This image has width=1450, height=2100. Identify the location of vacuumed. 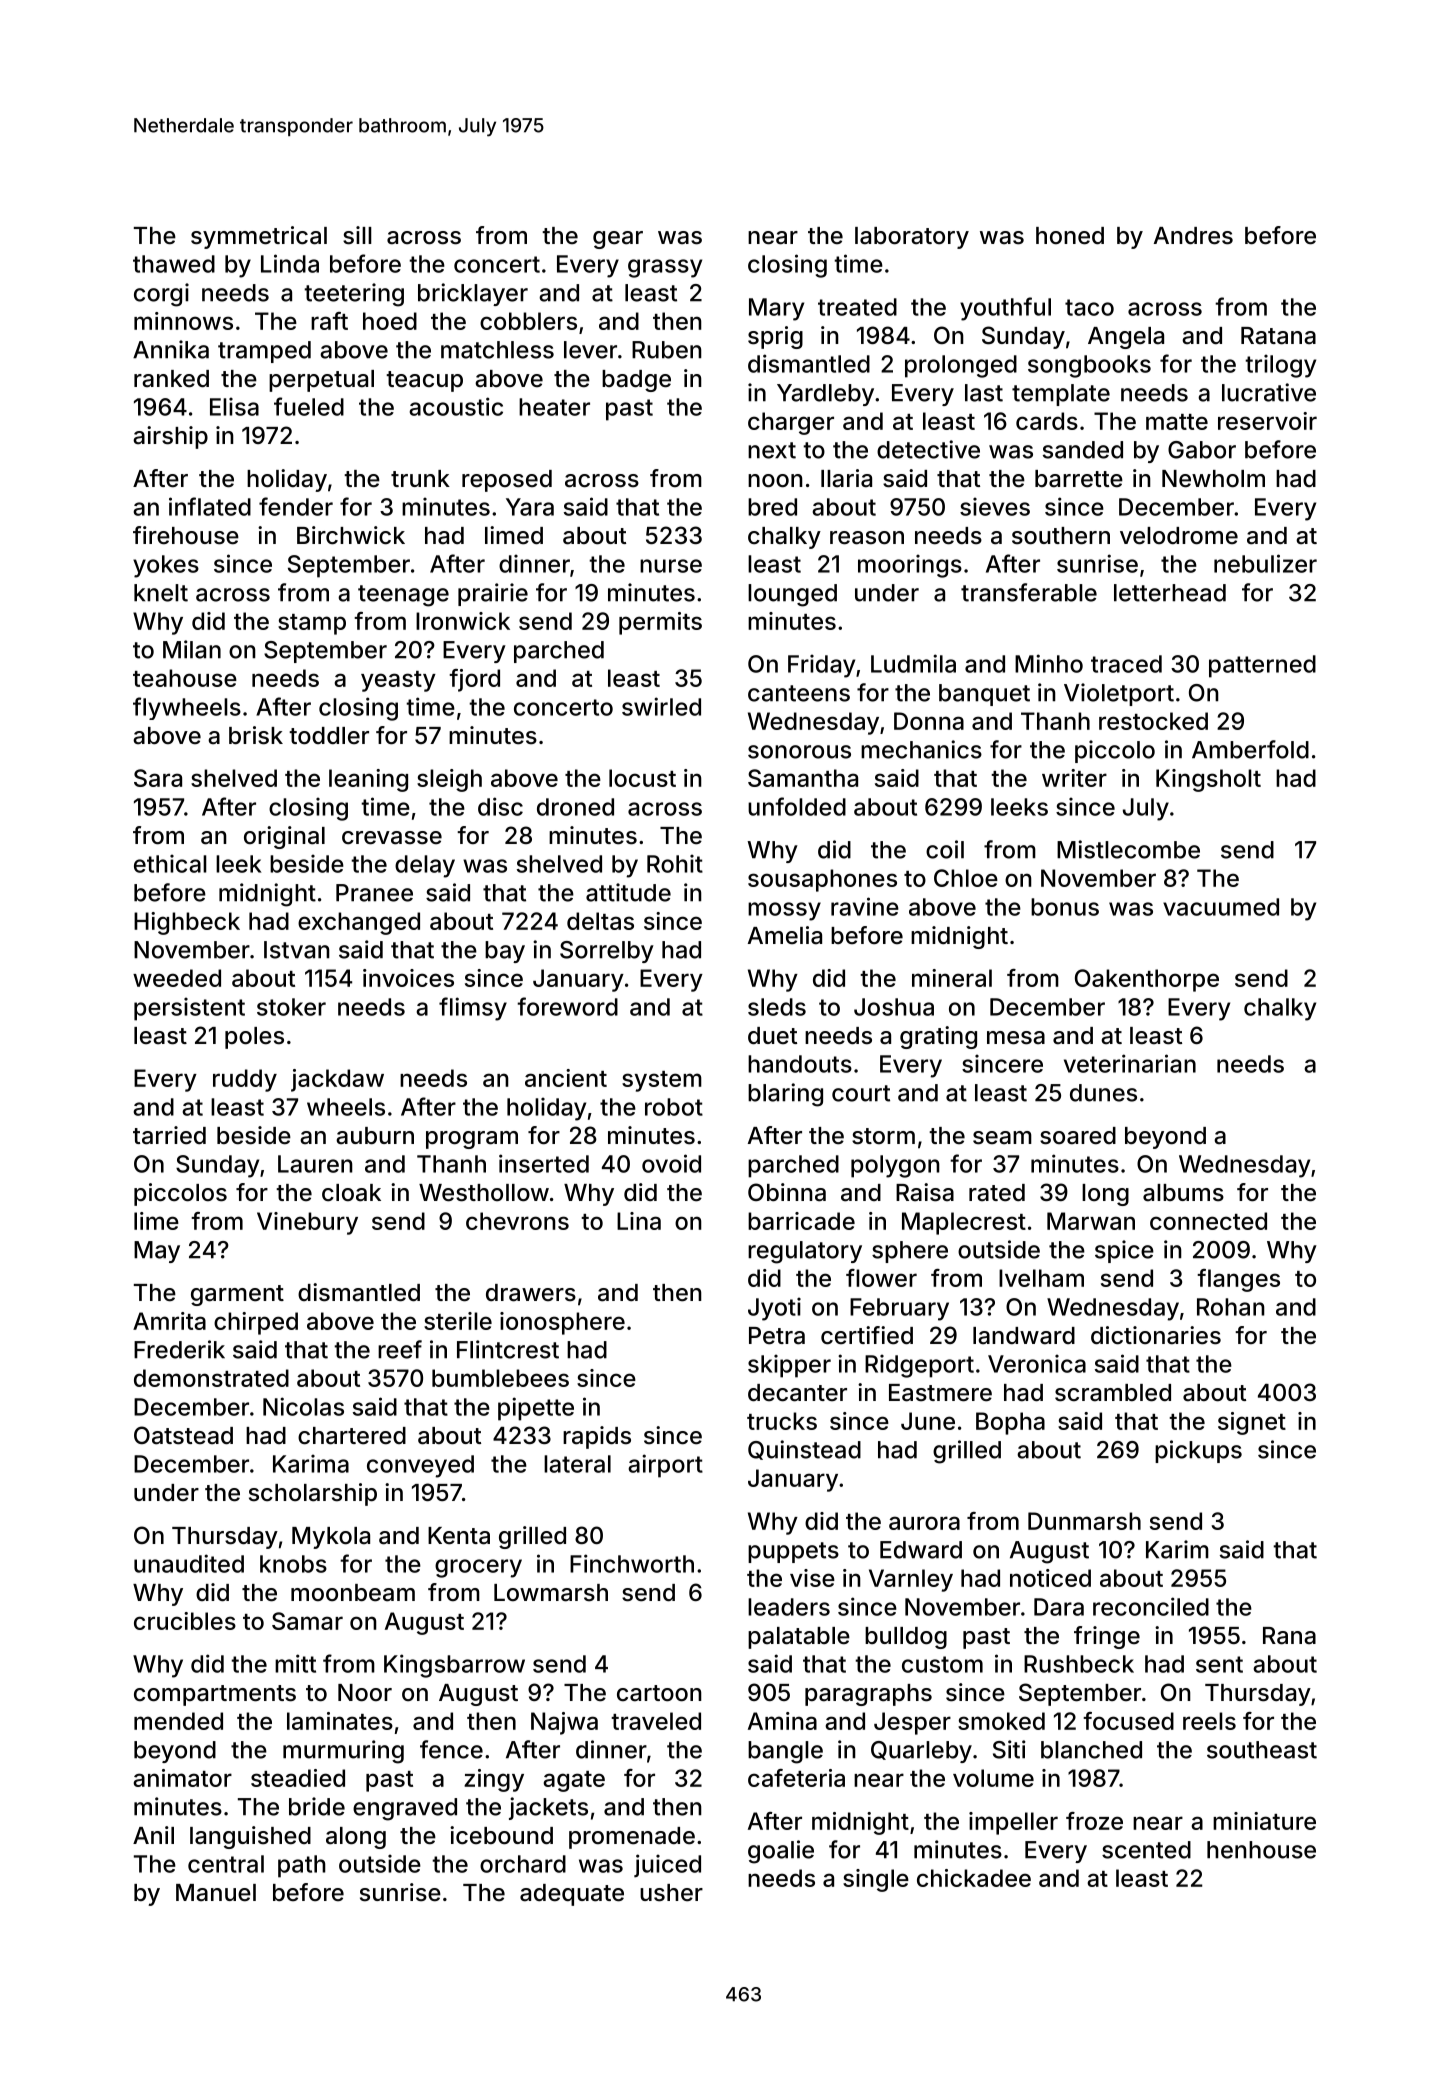
(1221, 907).
